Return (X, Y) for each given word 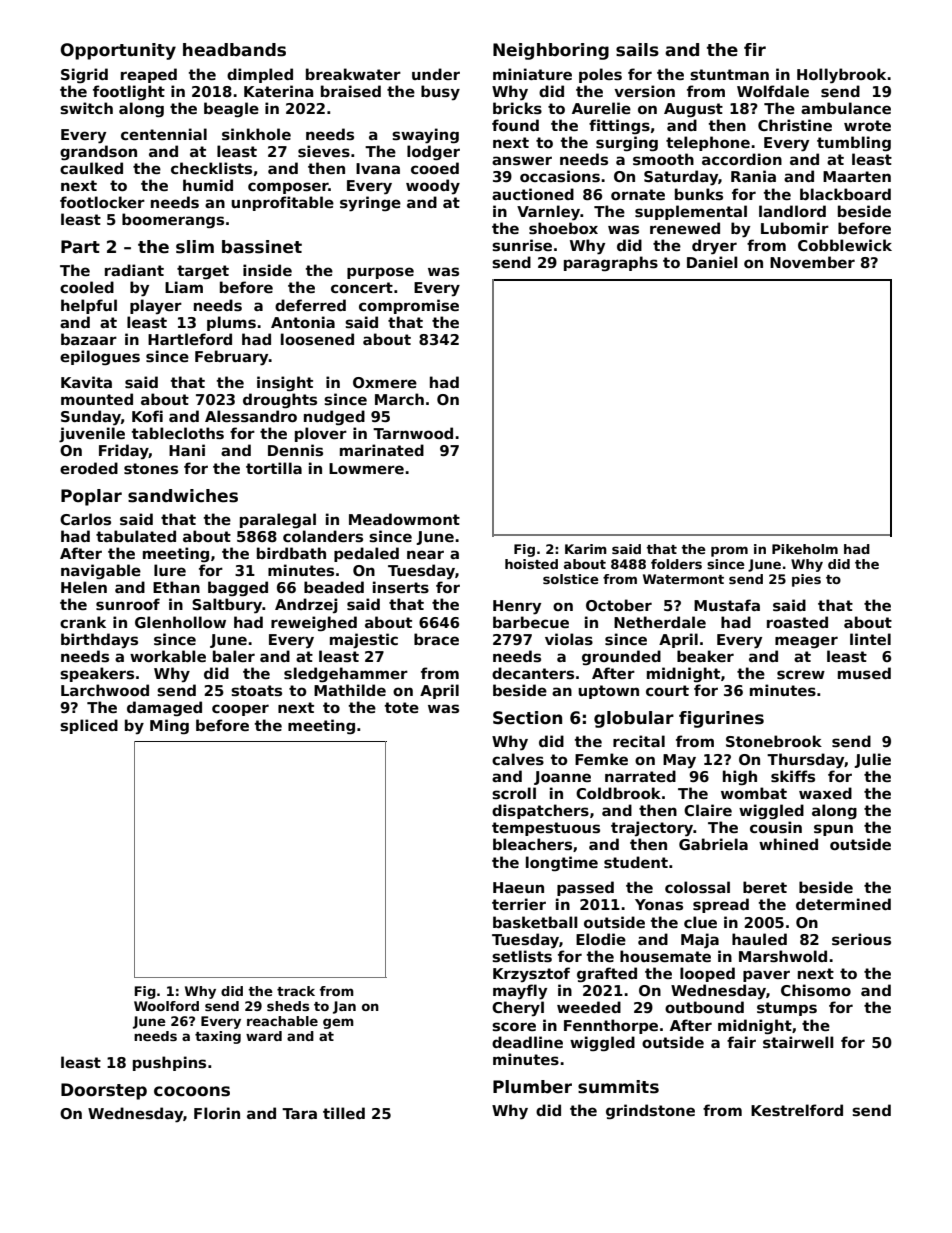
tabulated (136, 536)
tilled (344, 1113)
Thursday (806, 761)
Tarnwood (413, 433)
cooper (240, 710)
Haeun (518, 887)
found (515, 125)
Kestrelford (797, 1110)
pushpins (169, 1063)
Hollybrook (841, 76)
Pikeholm (805, 549)
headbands (234, 50)
